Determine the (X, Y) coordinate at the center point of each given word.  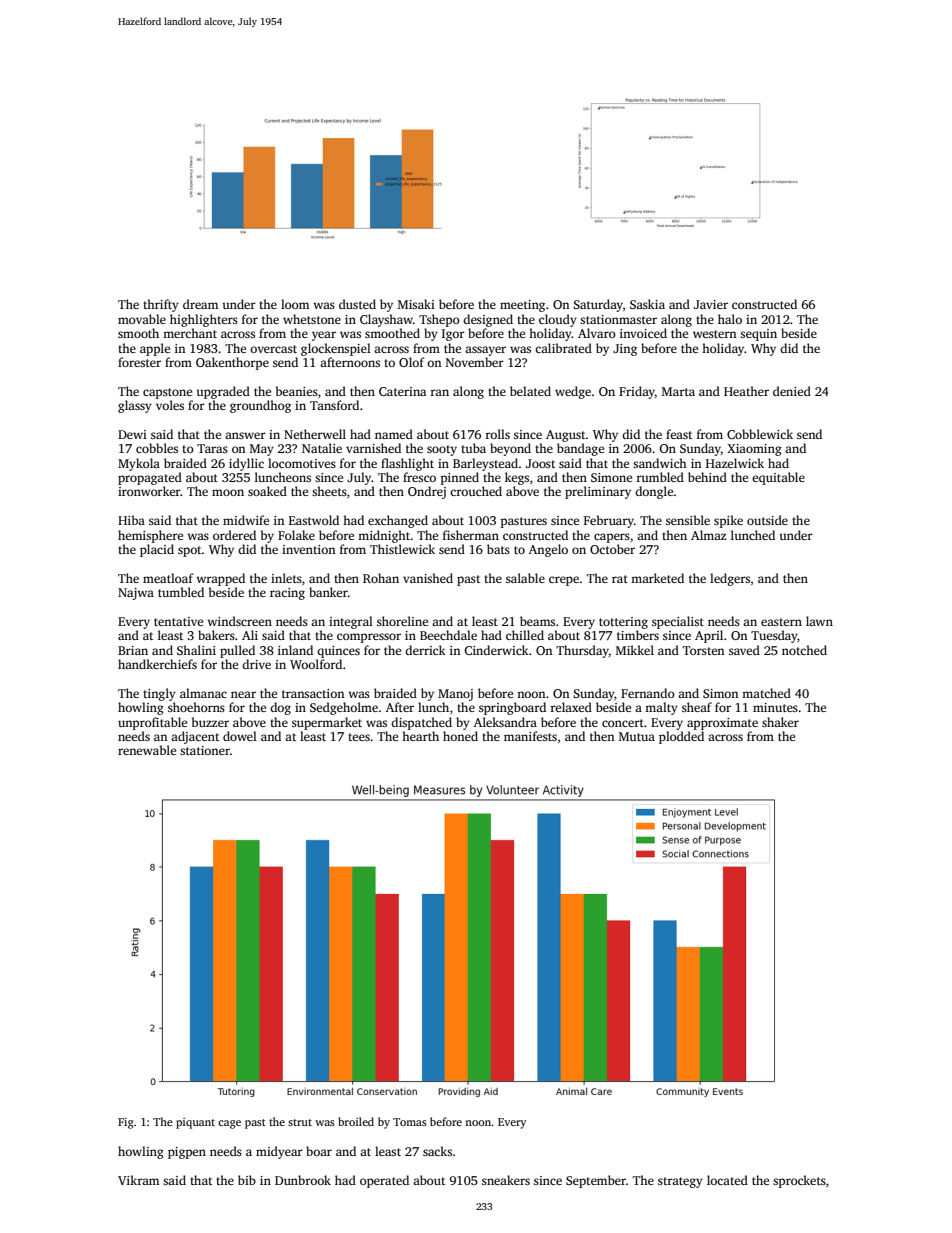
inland (295, 650)
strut (300, 1122)
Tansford (334, 405)
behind (707, 477)
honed (460, 736)
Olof (412, 362)
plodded (681, 737)
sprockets (799, 1181)
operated (384, 1181)
